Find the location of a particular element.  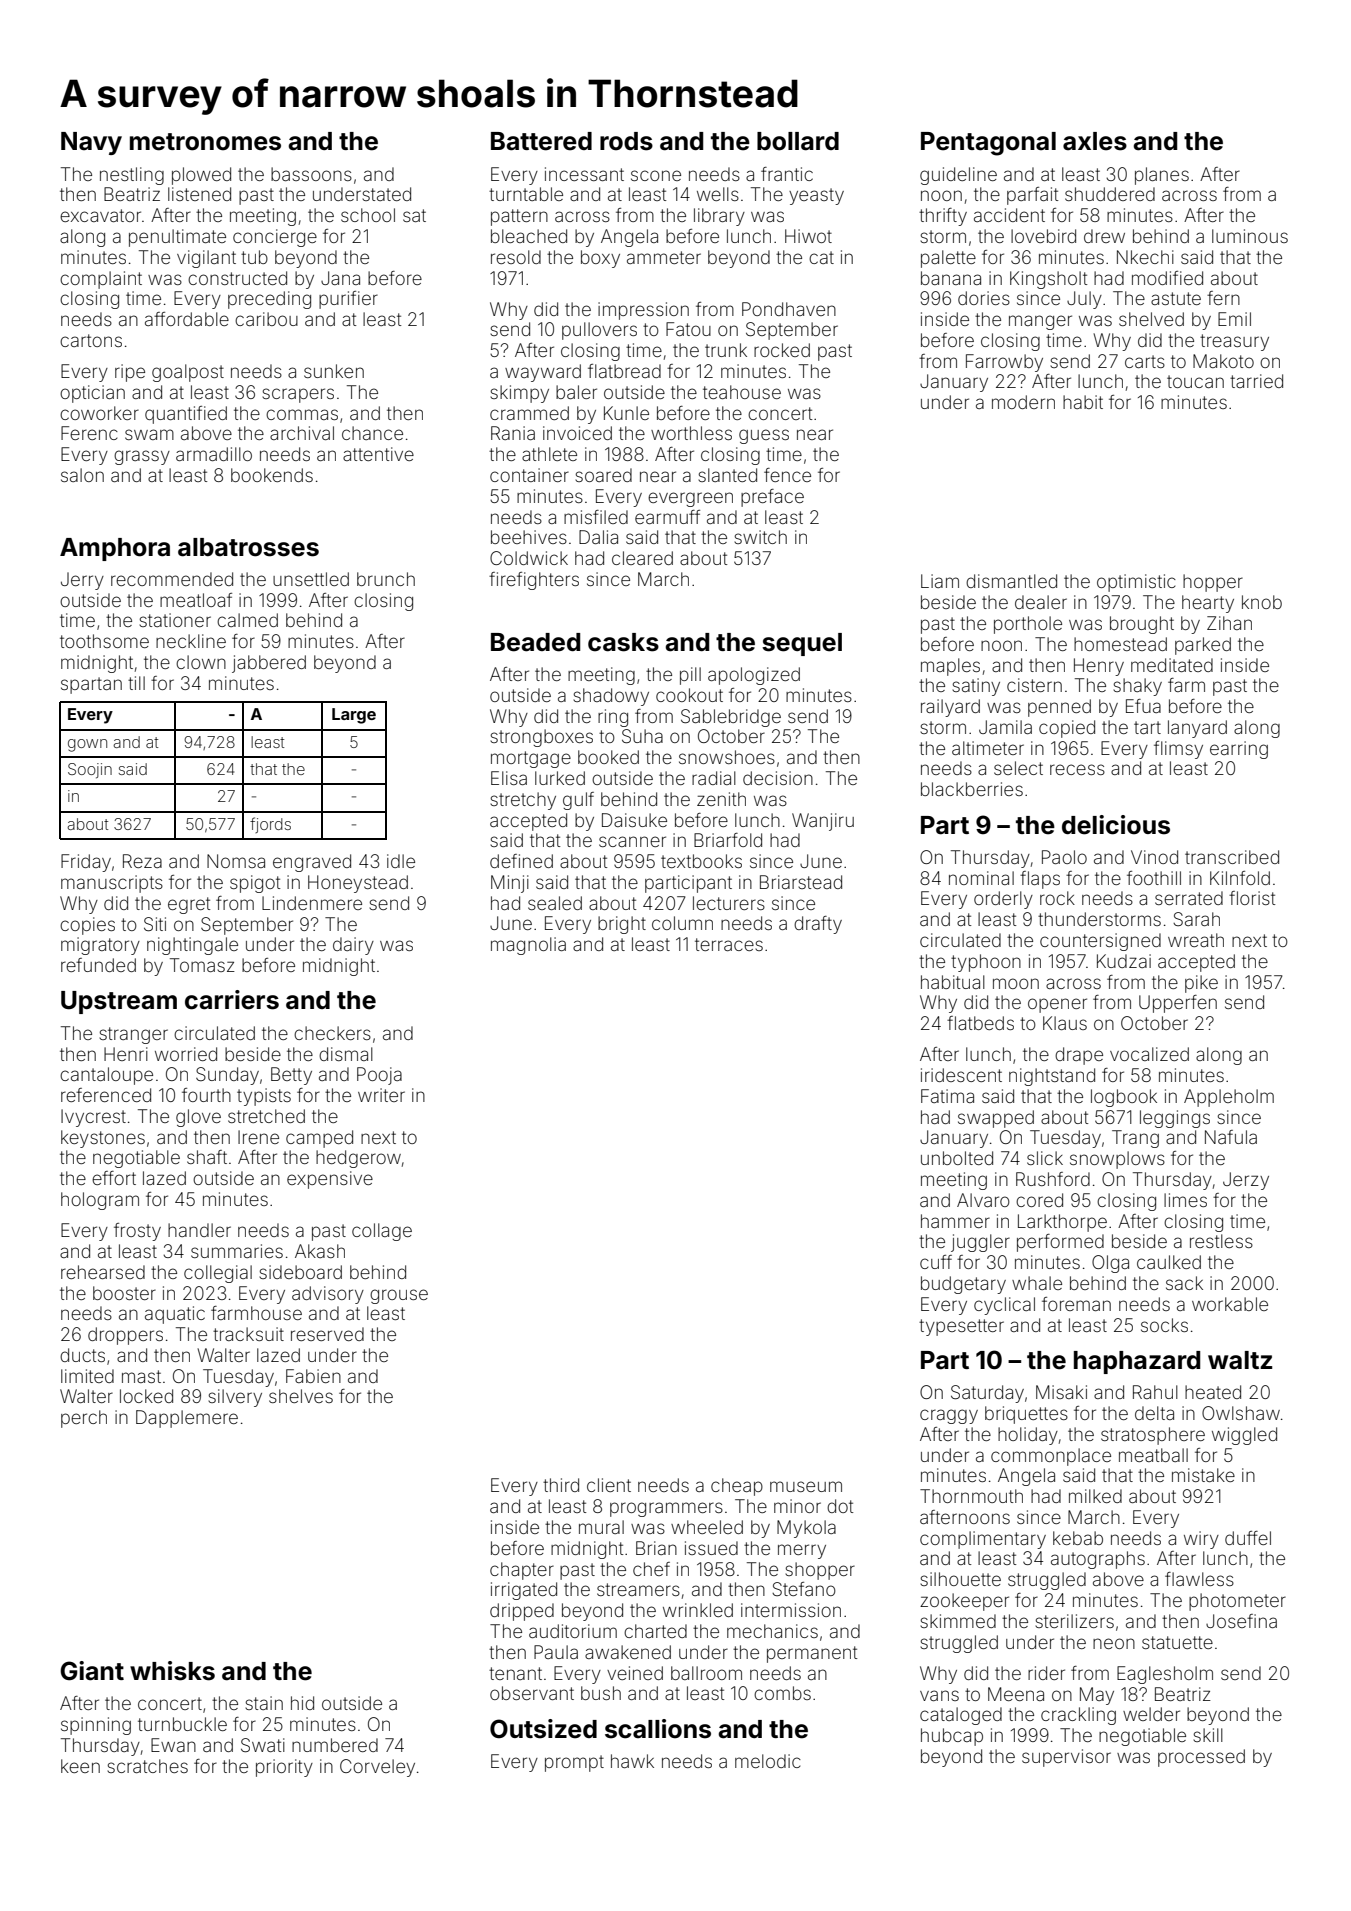

Dapplemere is located at coordinates (187, 1419).
